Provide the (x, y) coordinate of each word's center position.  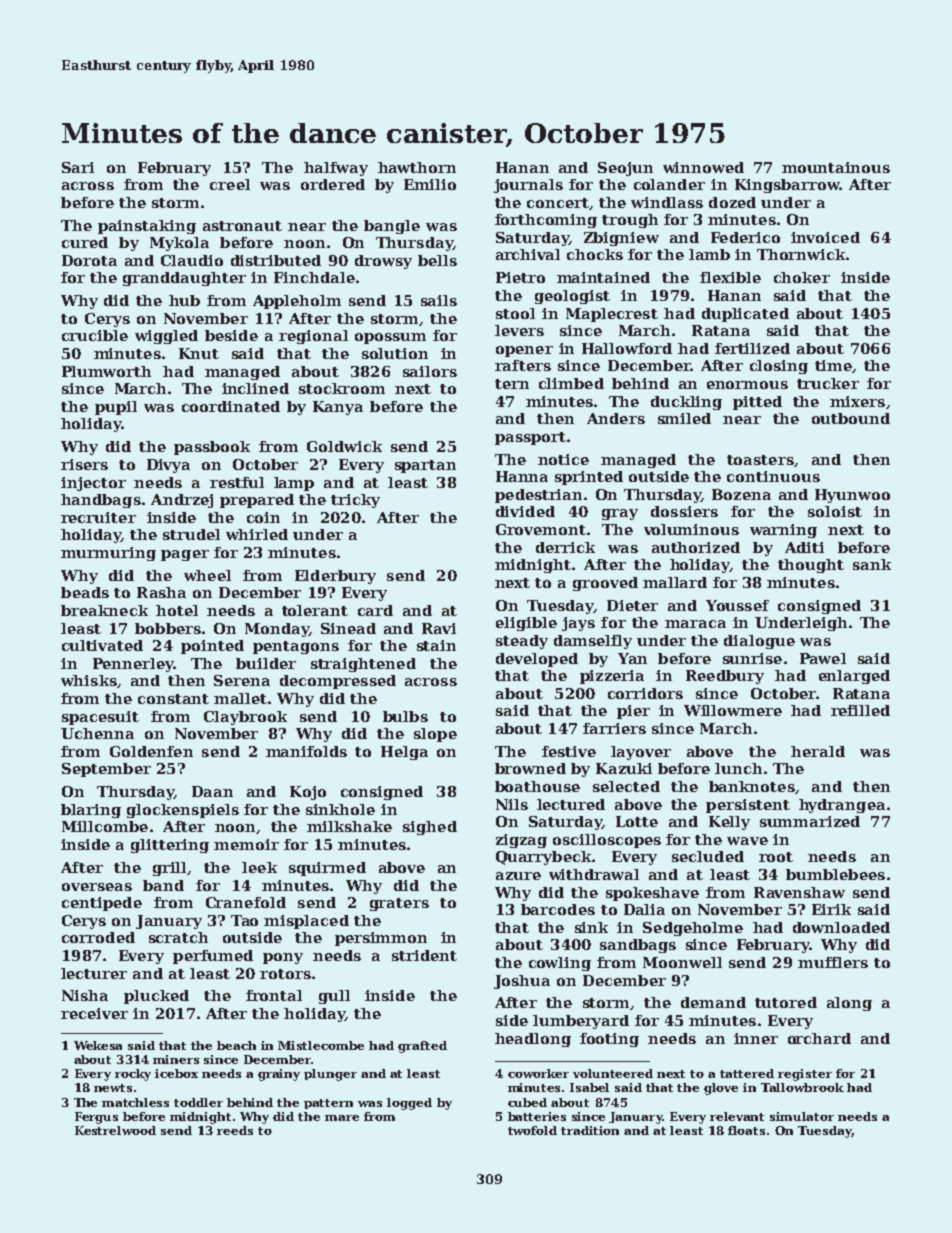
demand (713, 1002)
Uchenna (97, 733)
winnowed (703, 167)
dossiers (684, 511)
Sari (78, 167)
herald (818, 751)
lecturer (94, 973)
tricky (355, 501)
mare (342, 1118)
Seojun (625, 169)
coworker (538, 1073)
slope (435, 735)
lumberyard (581, 1022)
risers (84, 464)
